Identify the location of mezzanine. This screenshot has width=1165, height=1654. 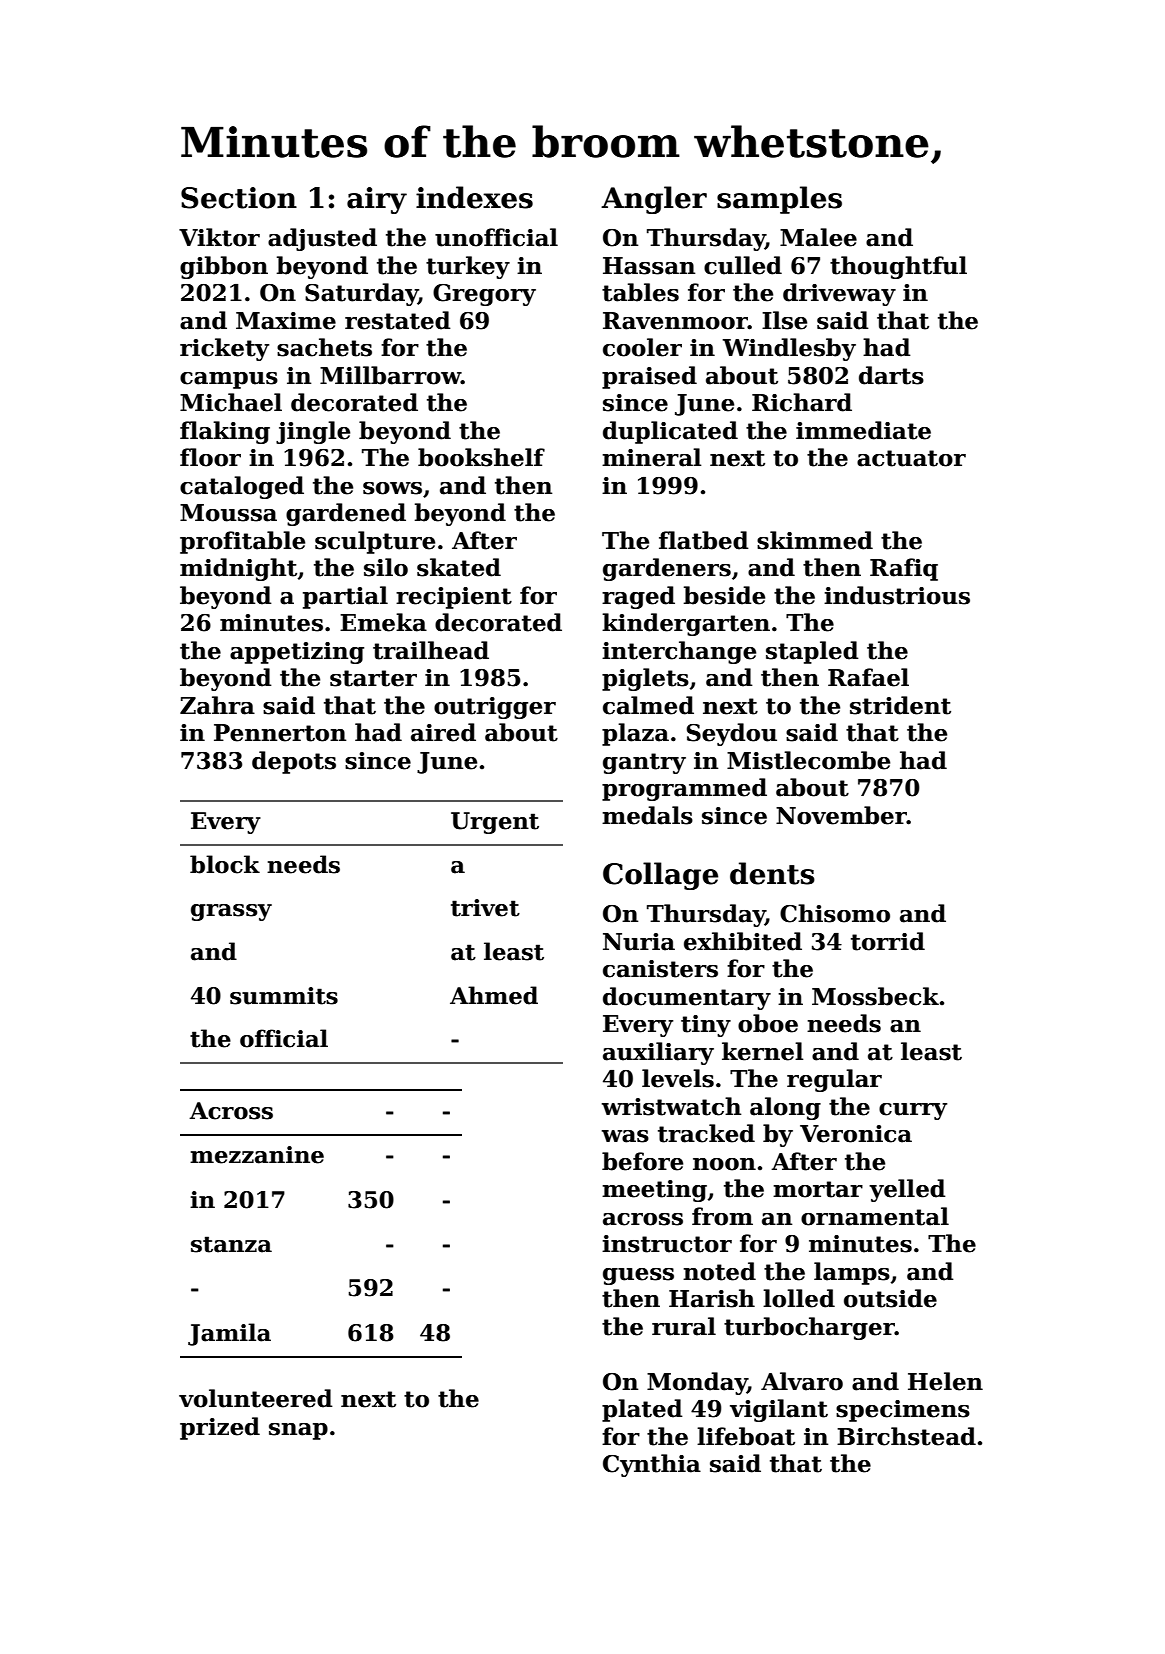
(257, 1155).
